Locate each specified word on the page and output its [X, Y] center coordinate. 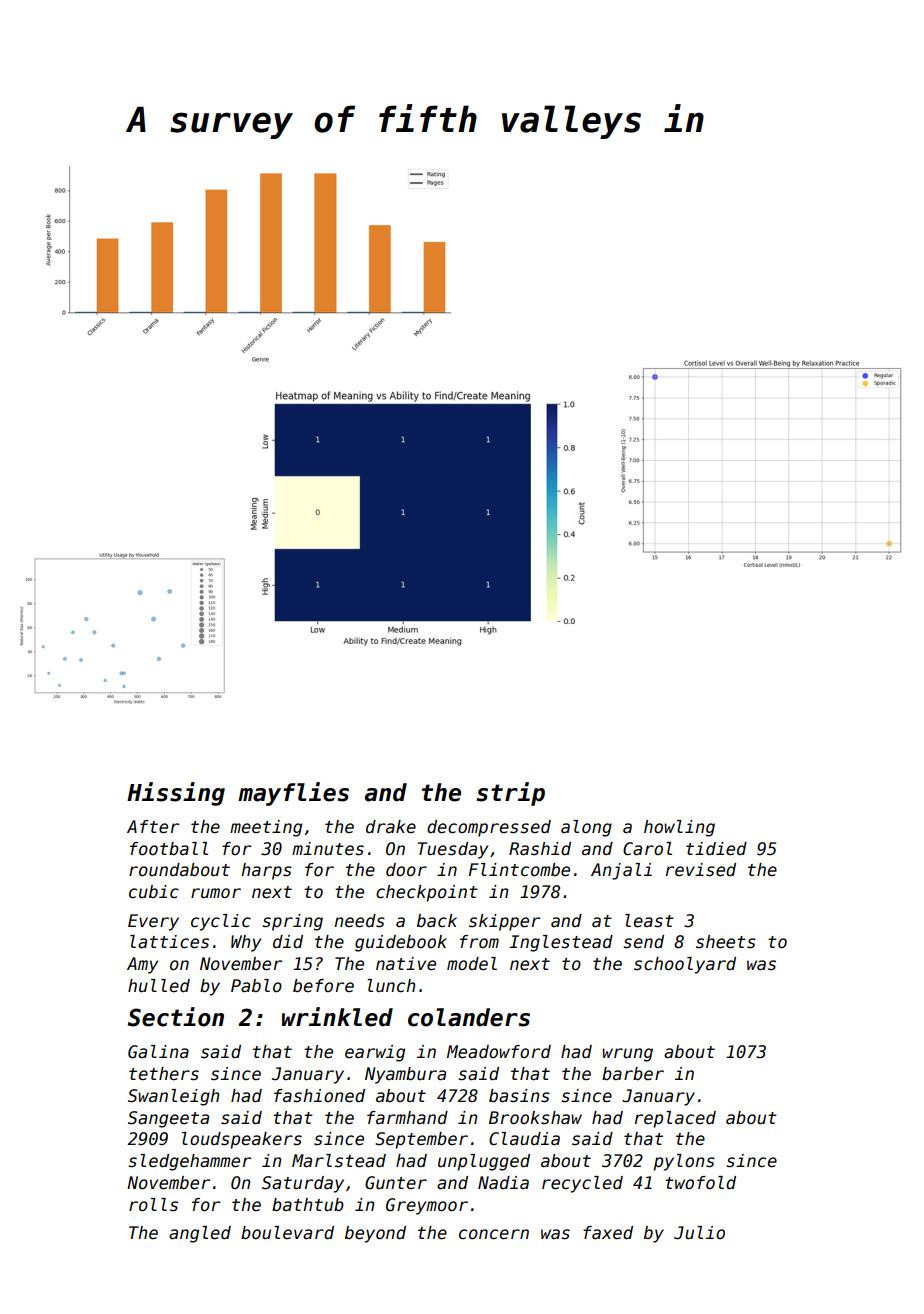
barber [633, 1074]
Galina [158, 1052]
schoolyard [685, 965]
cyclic [221, 922]
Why [246, 943]
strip [511, 794]
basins [519, 1096]
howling [679, 828]
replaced [675, 1119]
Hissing [176, 794]
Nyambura [405, 1075]
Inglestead [561, 943]
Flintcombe [519, 870]
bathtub [308, 1205]
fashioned [319, 1096]
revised [701, 870]
